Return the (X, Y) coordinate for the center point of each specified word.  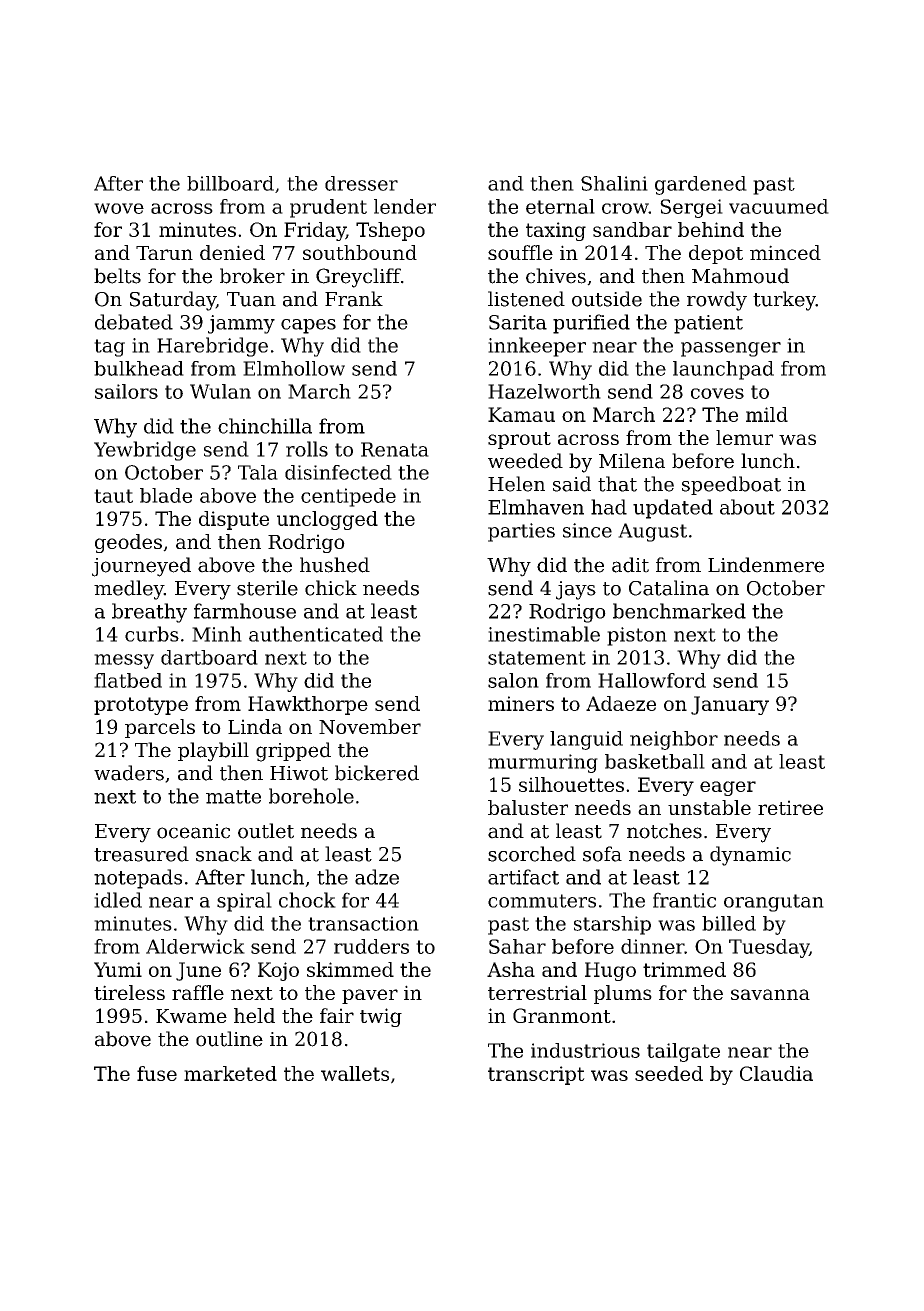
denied (232, 252)
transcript (536, 1075)
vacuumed (779, 206)
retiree (790, 807)
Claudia (776, 1073)
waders (129, 773)
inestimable (544, 634)
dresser (361, 183)
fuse (157, 1073)
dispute (234, 520)
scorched (532, 854)
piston (637, 636)
